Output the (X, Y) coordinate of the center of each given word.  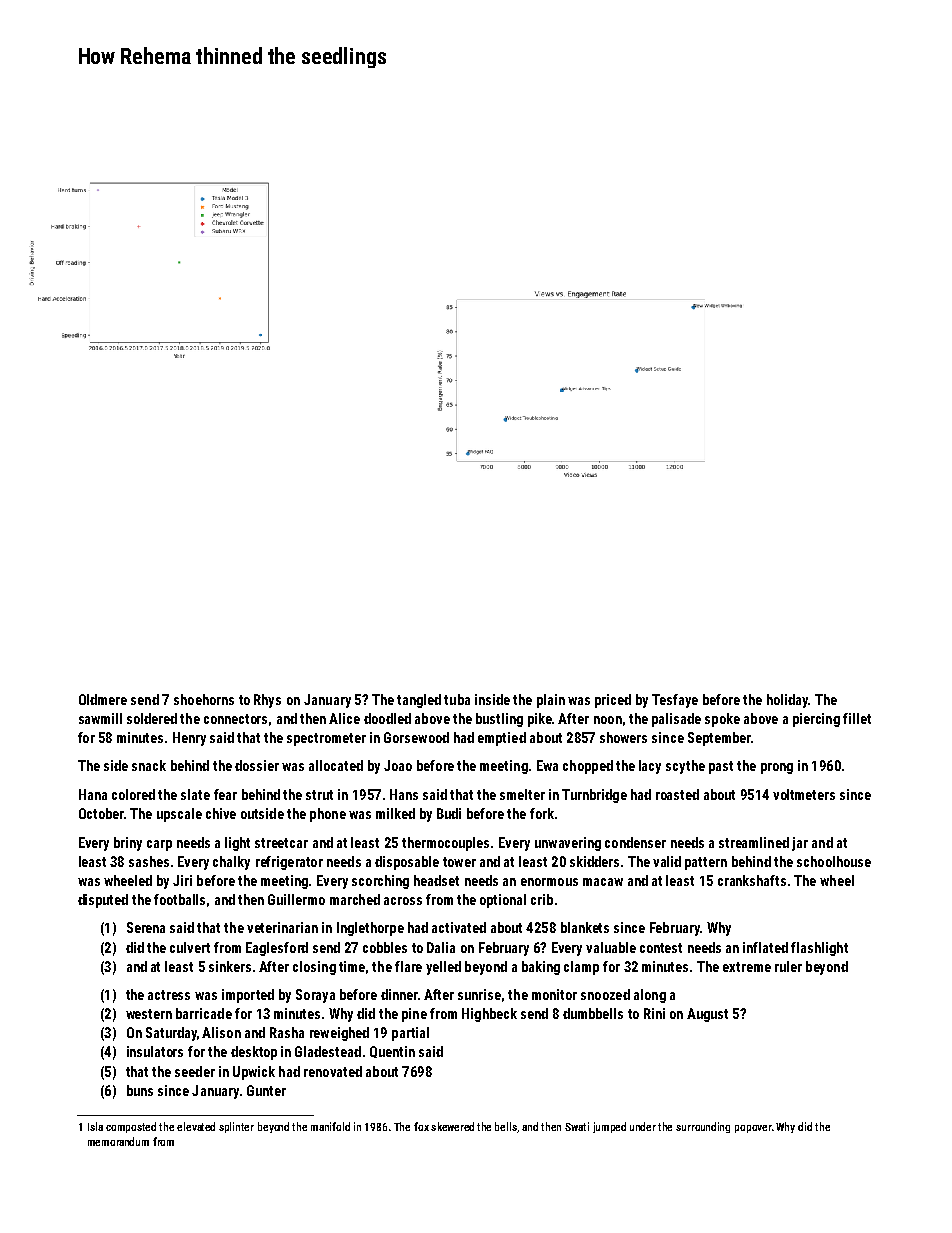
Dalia (441, 947)
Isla (95, 1126)
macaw (603, 882)
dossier (257, 765)
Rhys (267, 701)
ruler (788, 966)
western (149, 1014)
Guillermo (296, 899)
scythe (685, 767)
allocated (336, 765)
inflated (765, 947)
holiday (787, 701)
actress (169, 995)
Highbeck (489, 1015)
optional (503, 901)
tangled (419, 701)
